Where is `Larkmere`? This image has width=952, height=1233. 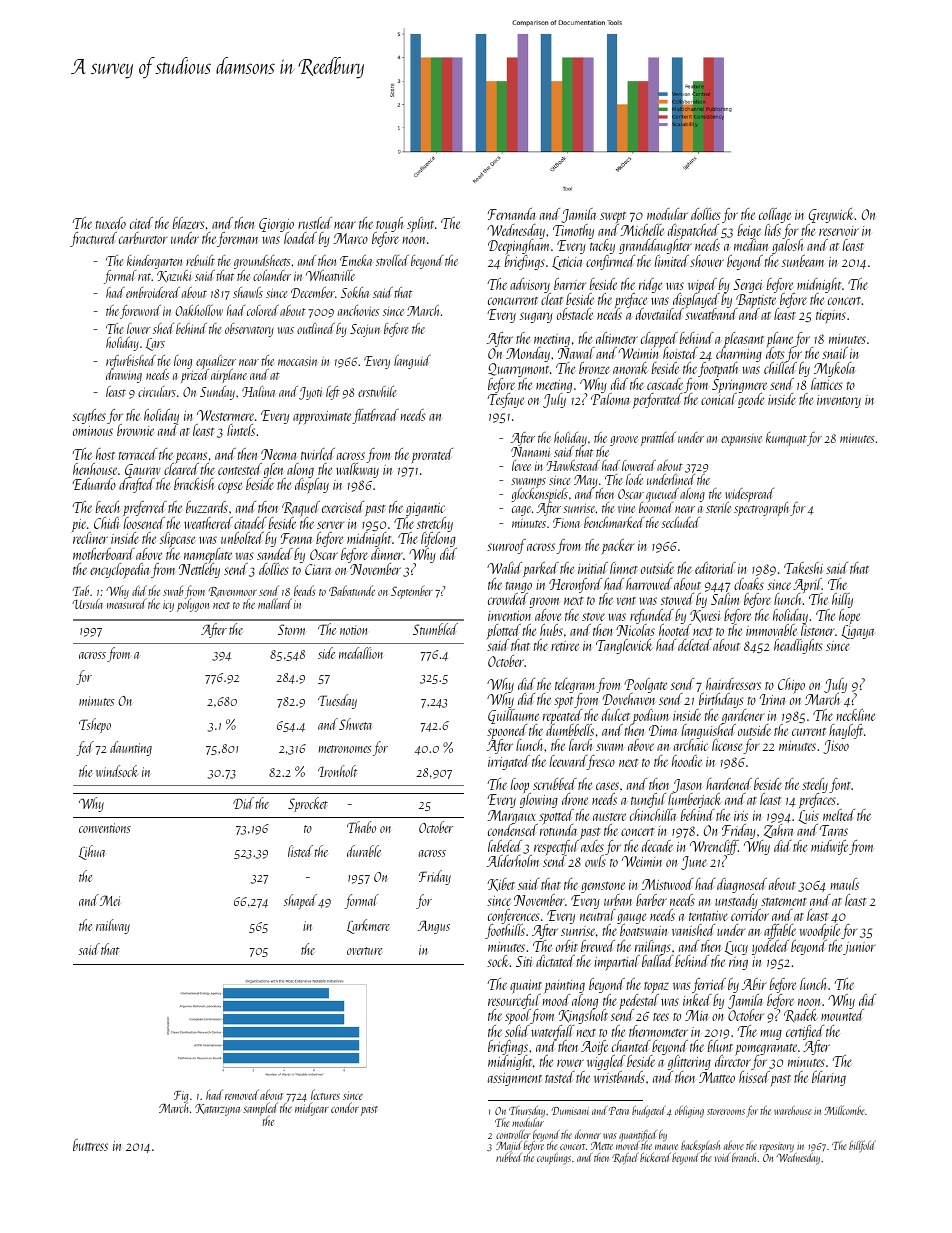
Larkmere is located at coordinates (368, 926).
